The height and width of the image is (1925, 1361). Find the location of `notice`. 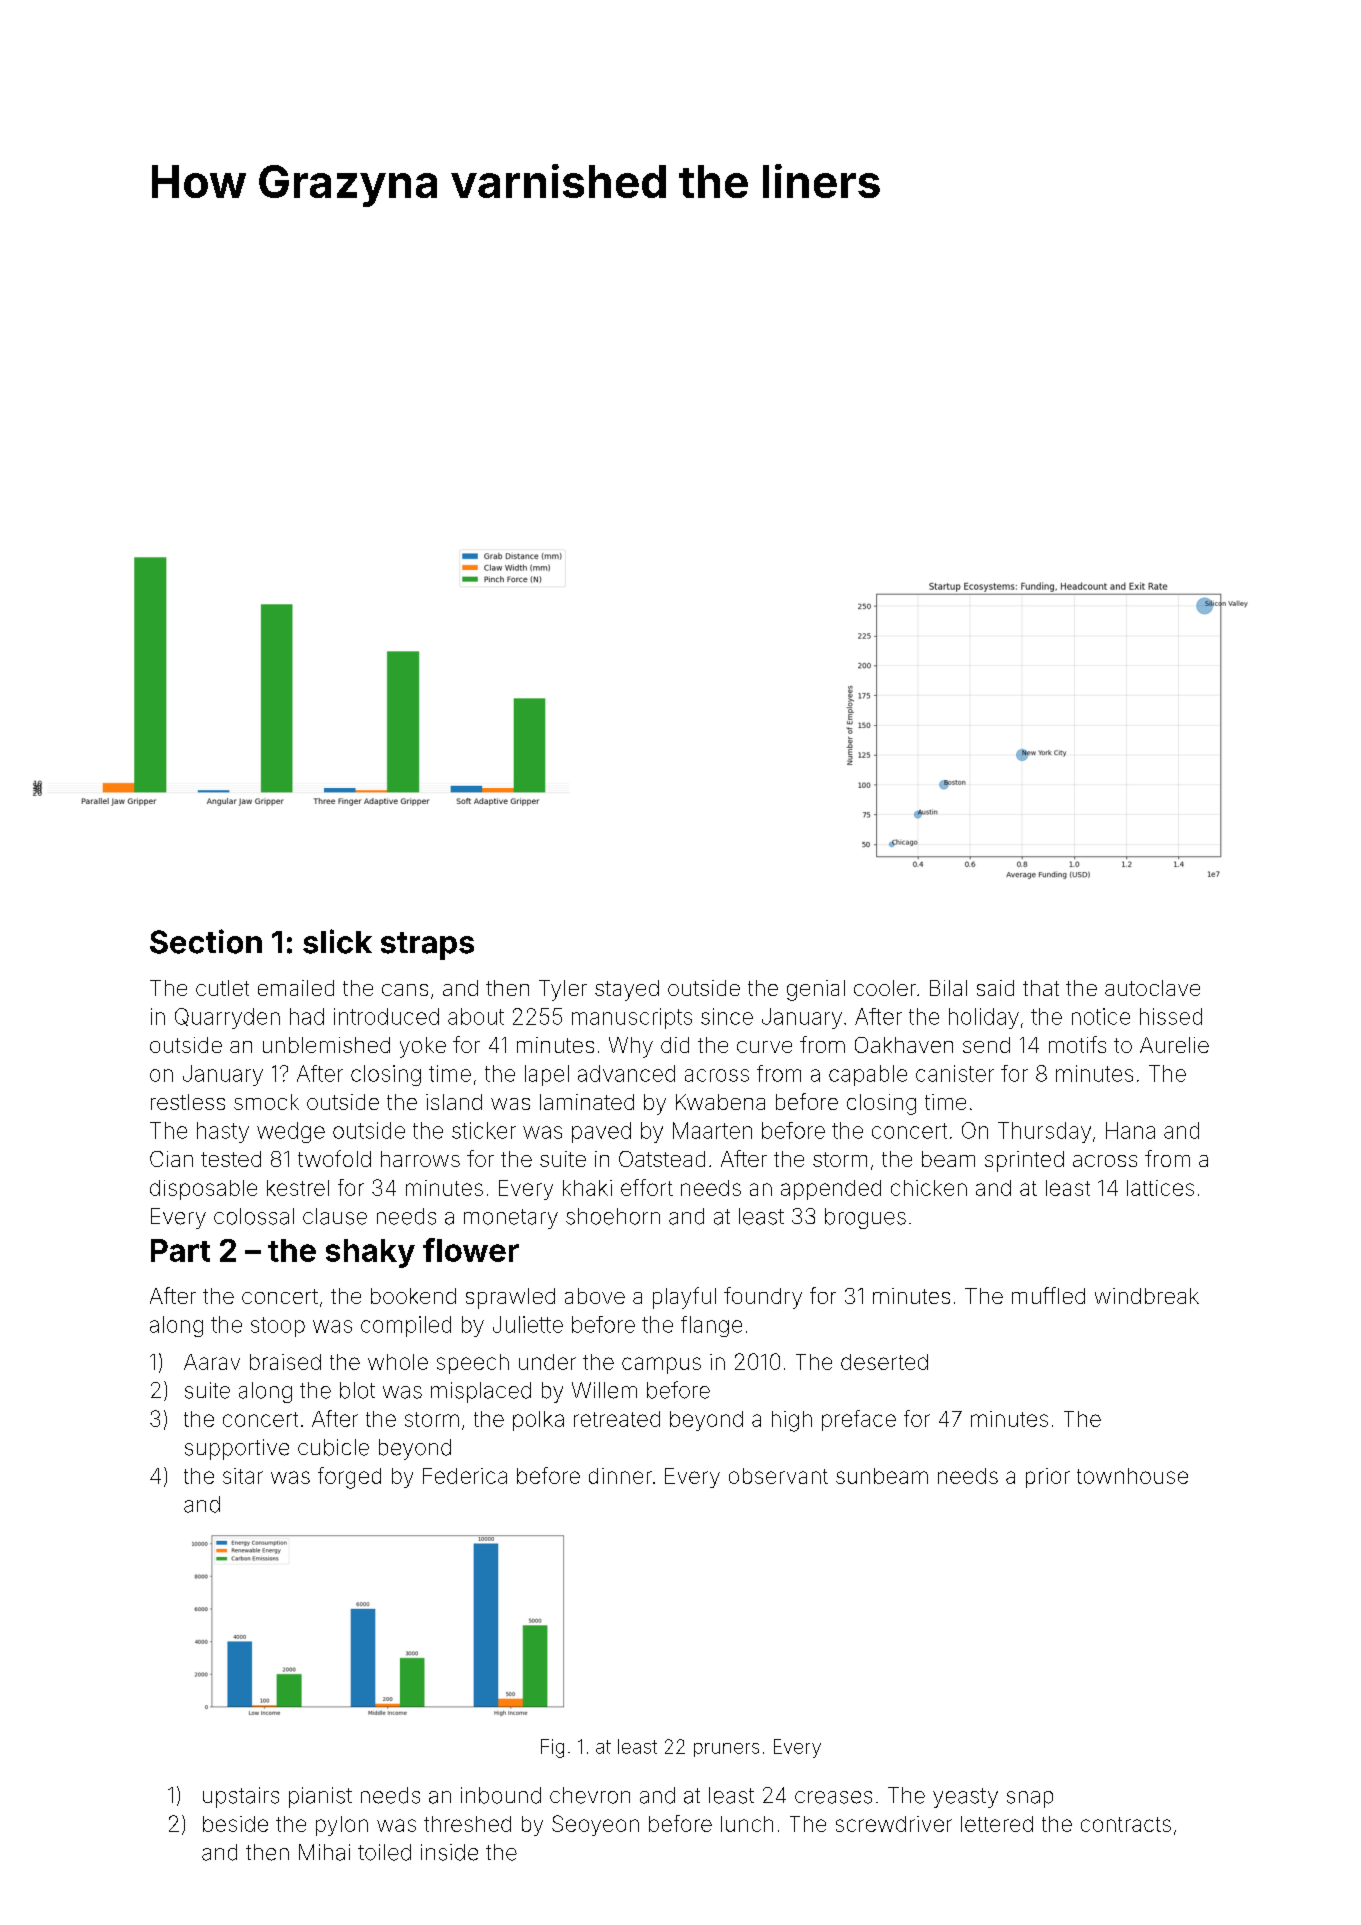

notice is located at coordinates (1101, 1016).
